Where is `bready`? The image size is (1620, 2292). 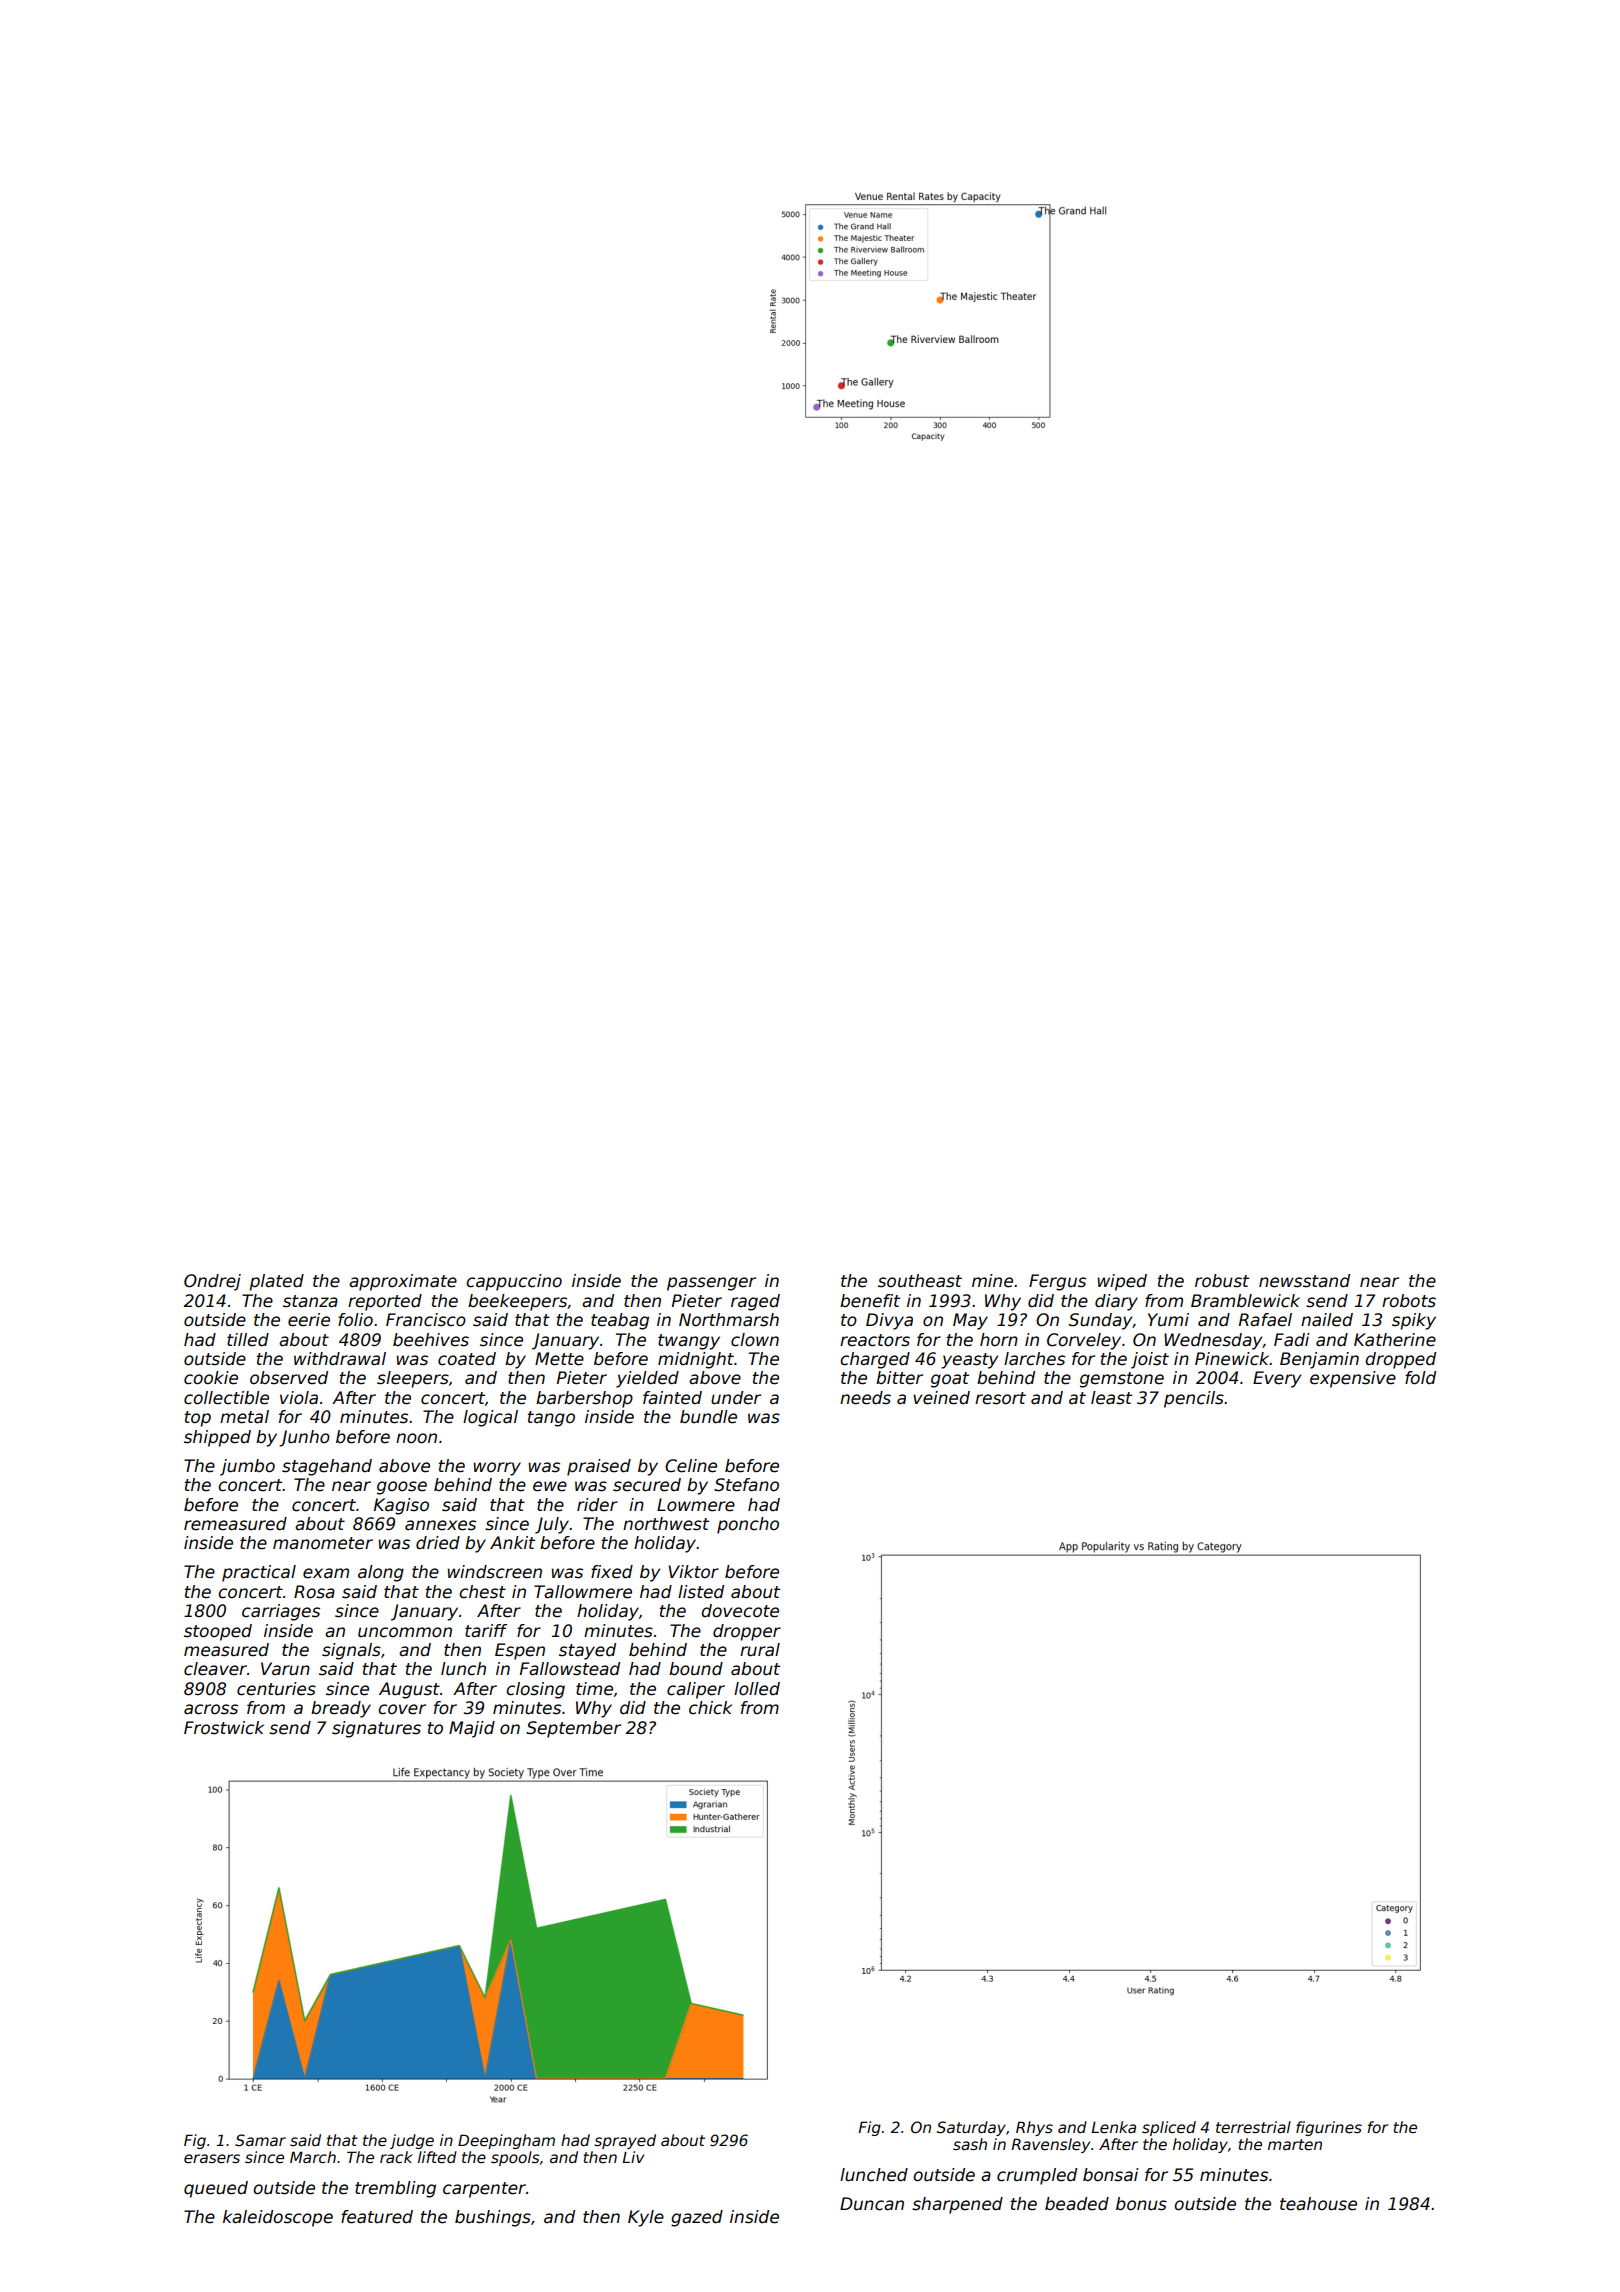
bready is located at coordinates (341, 1709).
